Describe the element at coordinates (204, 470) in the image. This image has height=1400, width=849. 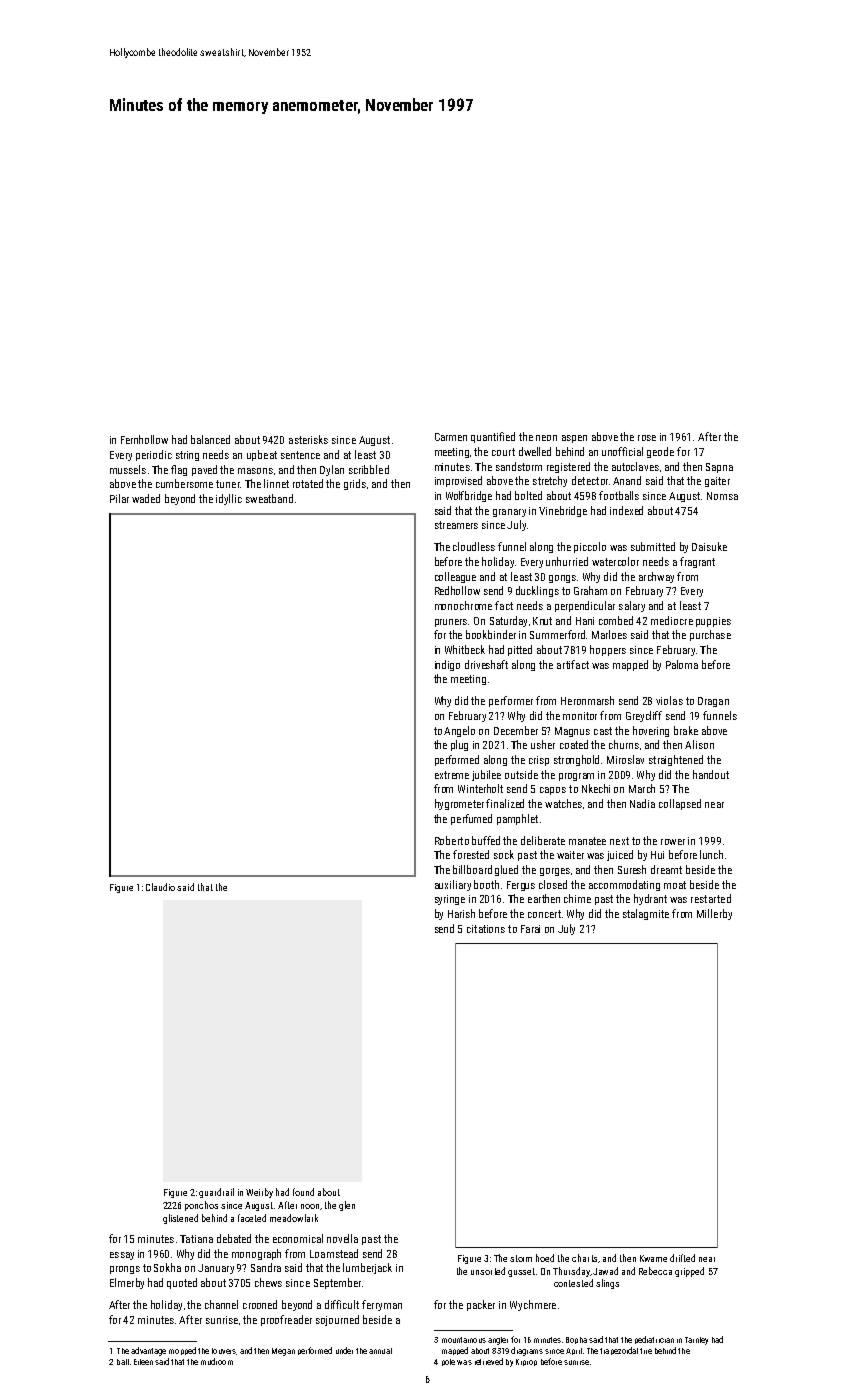
I see `paved` at that location.
